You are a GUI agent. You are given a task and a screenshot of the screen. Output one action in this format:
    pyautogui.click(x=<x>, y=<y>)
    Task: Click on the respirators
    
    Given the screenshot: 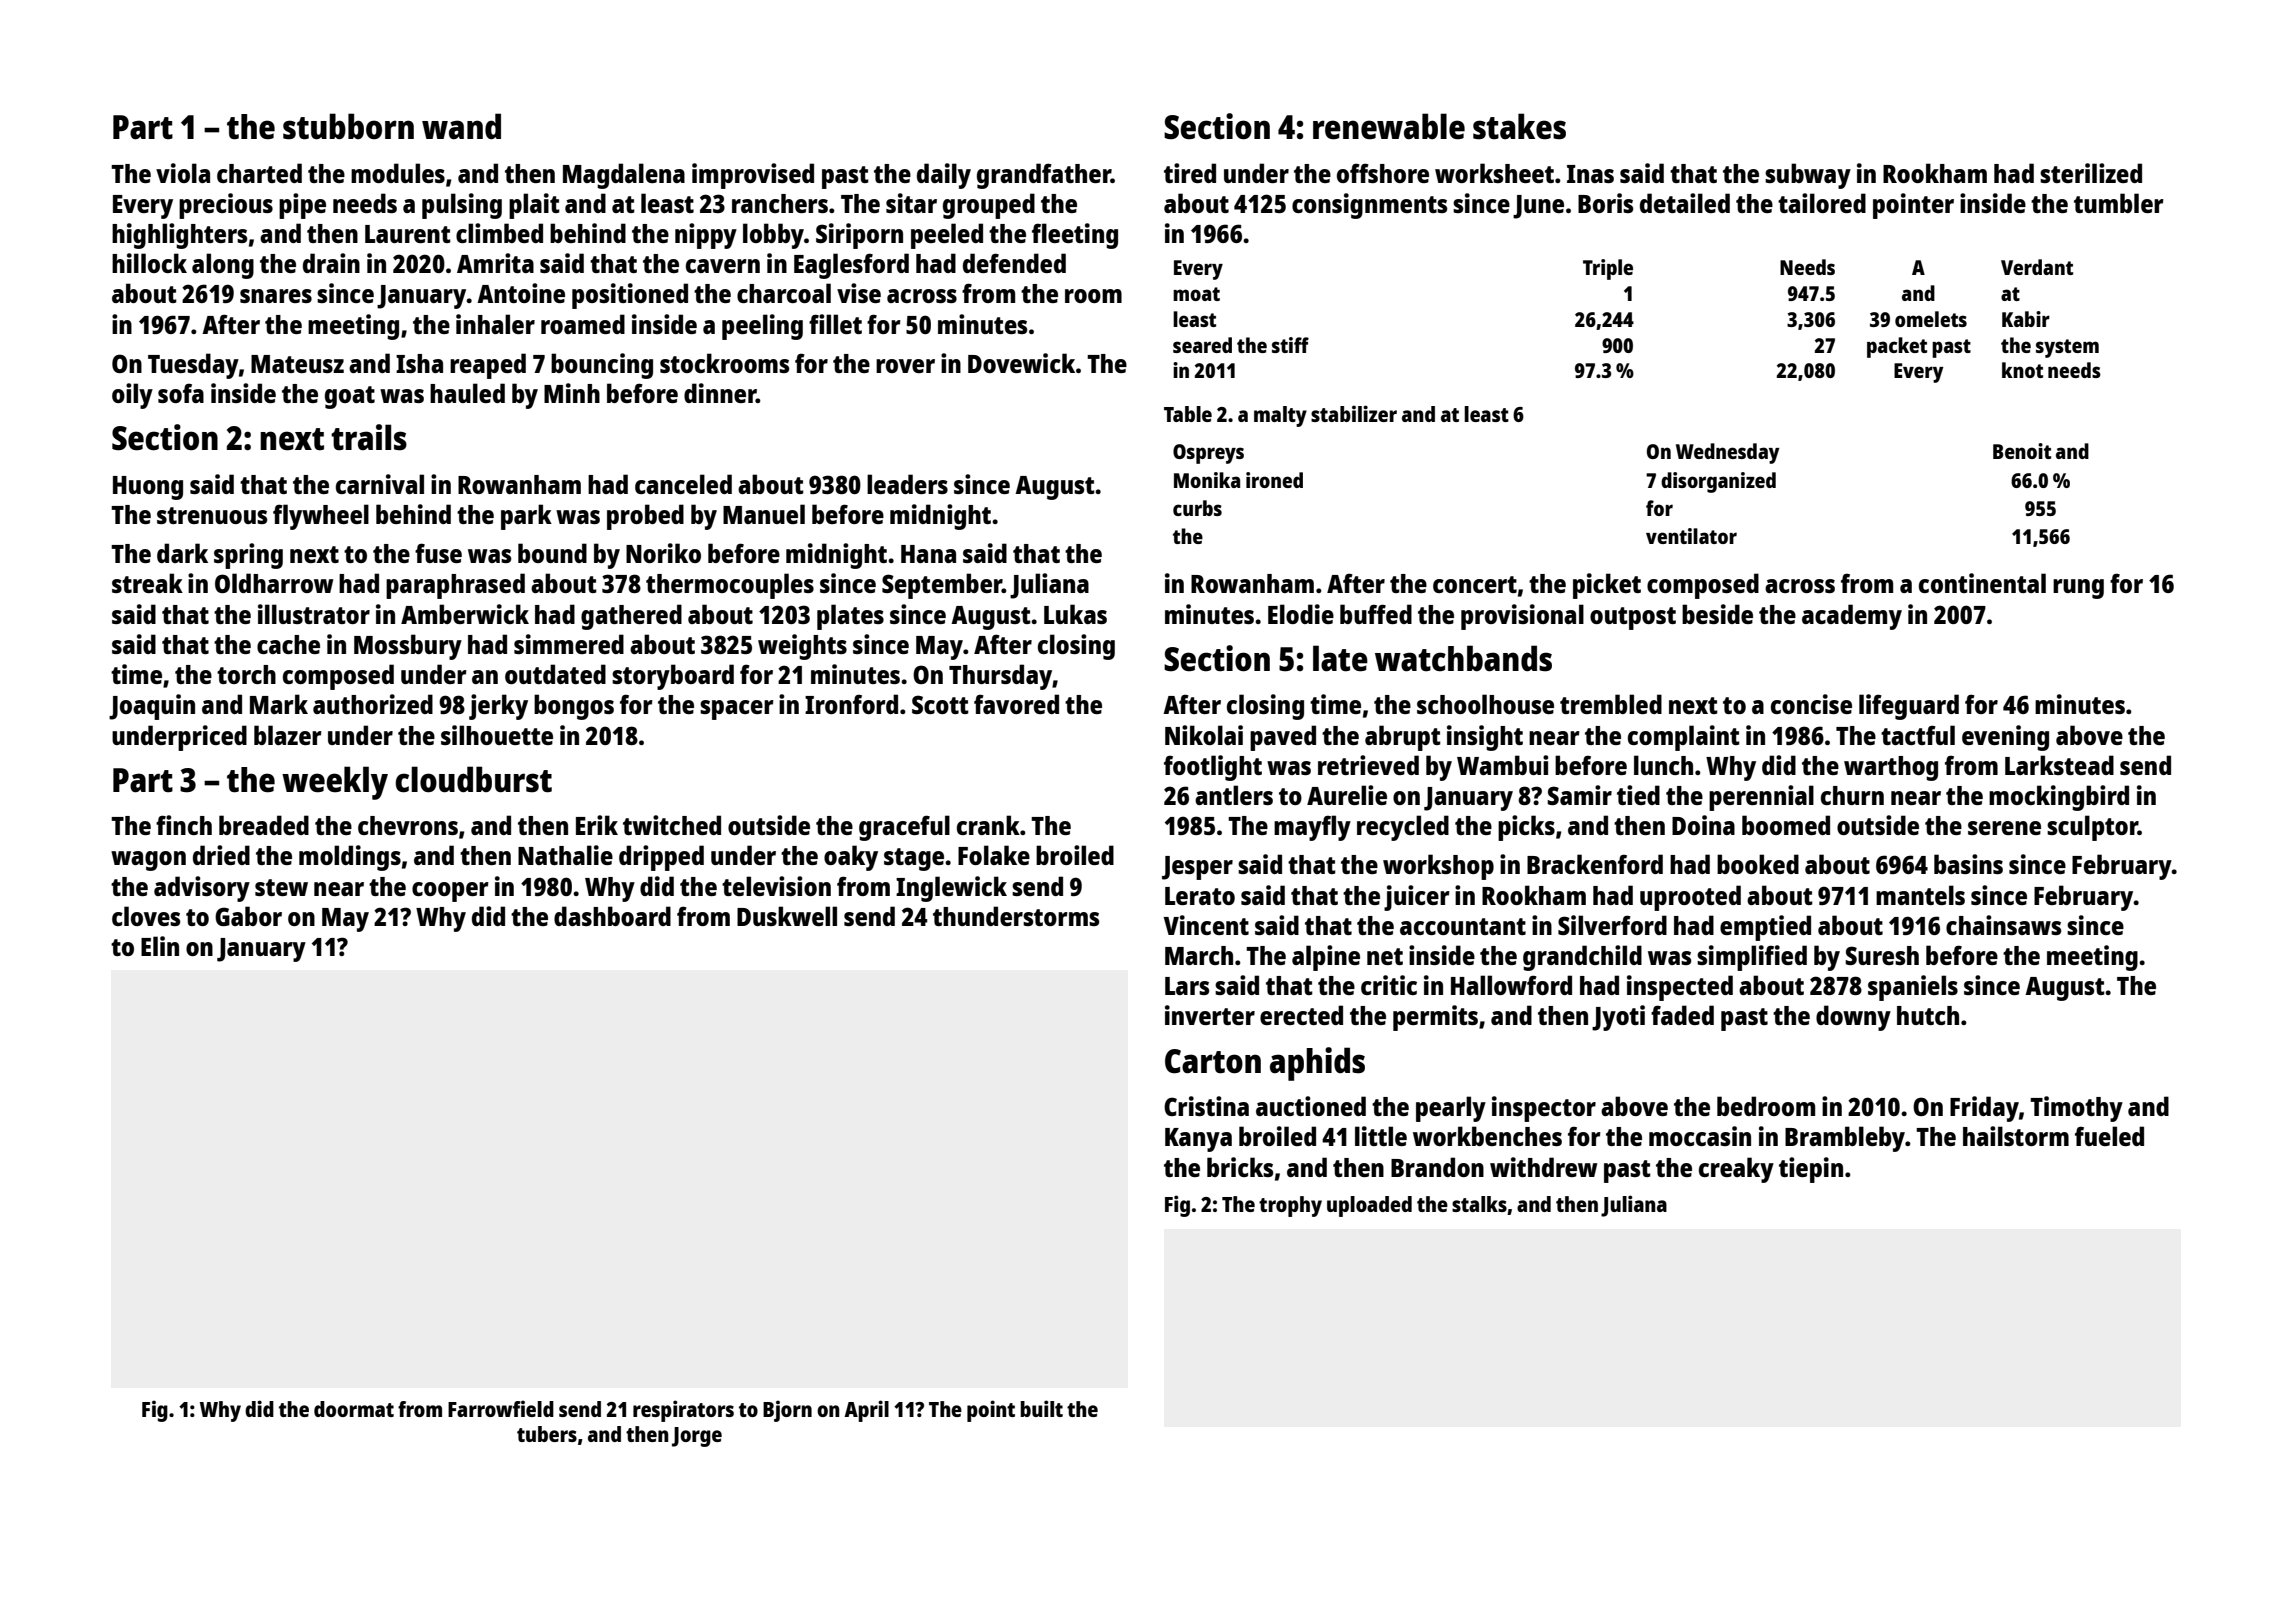 What is the action you would take?
    pyautogui.click(x=683, y=1411)
